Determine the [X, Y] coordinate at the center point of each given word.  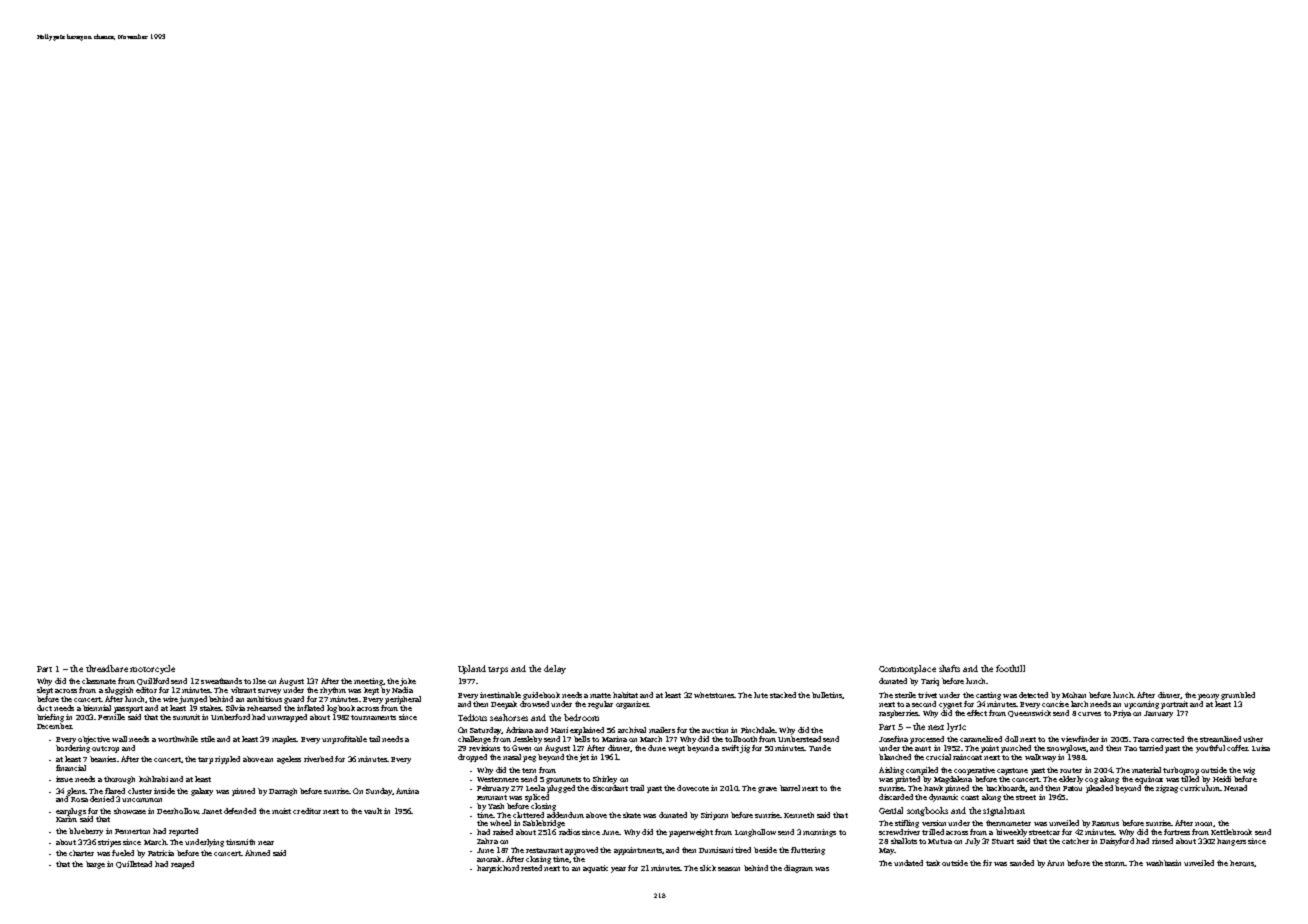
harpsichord [498, 869]
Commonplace [907, 669]
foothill [1010, 668]
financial [71, 768]
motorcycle [152, 669]
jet [584, 758]
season [729, 869]
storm [1115, 863]
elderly [1071, 780]
